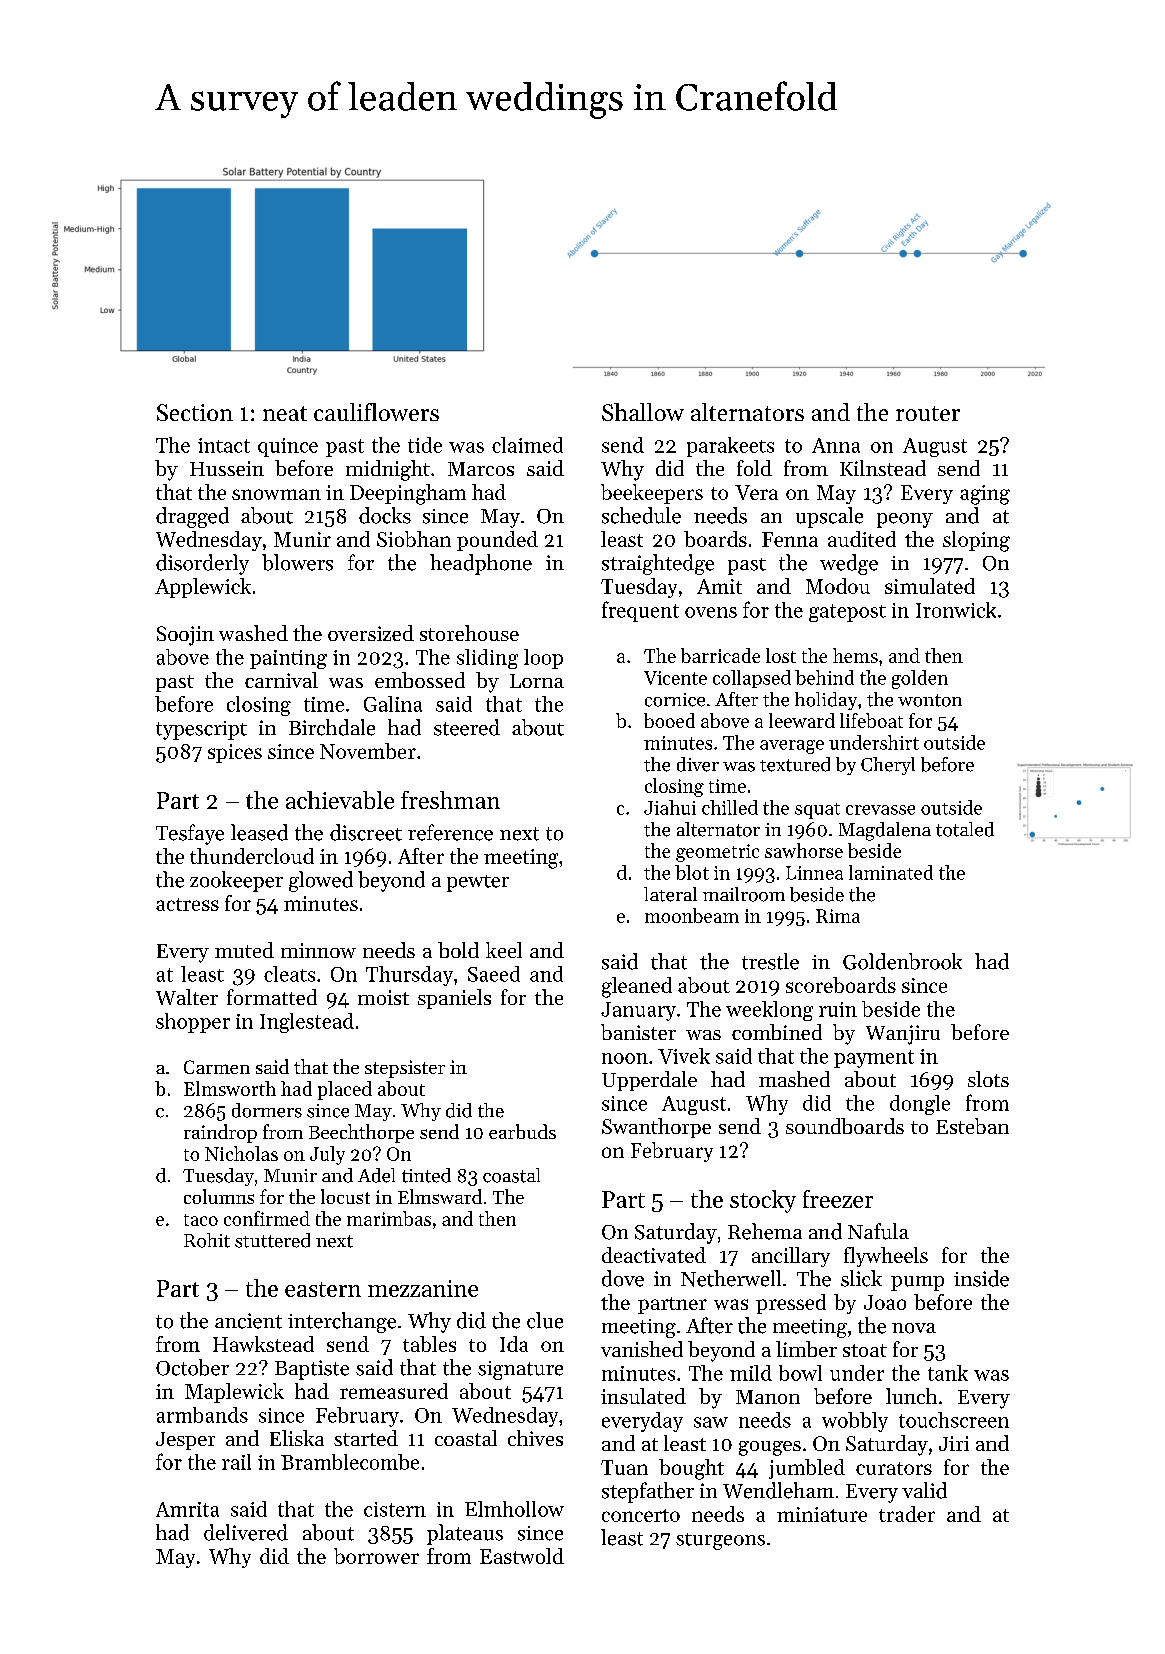 The image size is (1165, 1654). I want to click on peony, so click(905, 520).
